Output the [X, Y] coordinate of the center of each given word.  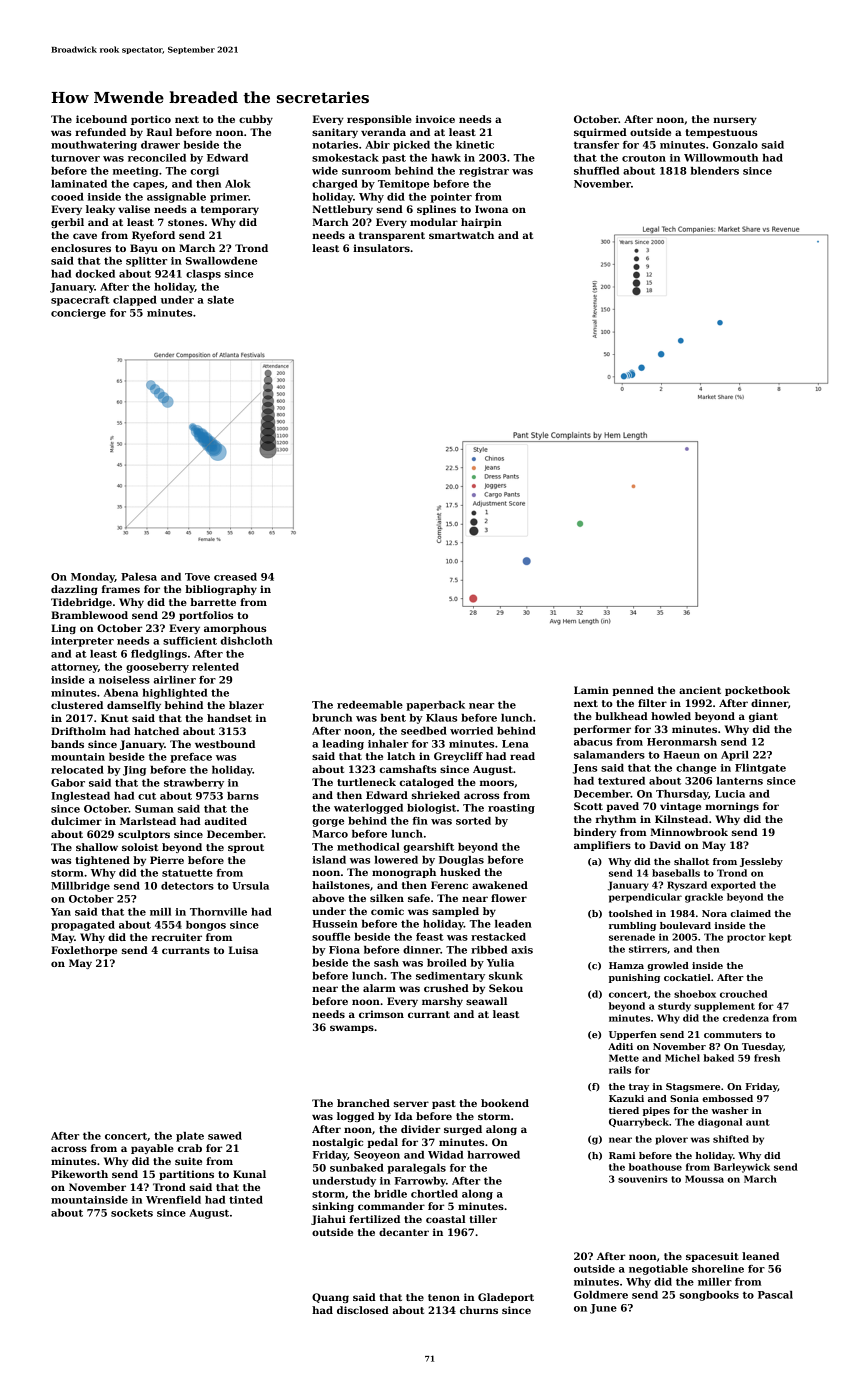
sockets [132, 1213]
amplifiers [602, 846]
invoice [435, 119]
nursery [735, 121]
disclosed [363, 1310]
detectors [187, 886]
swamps [352, 1029]
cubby [256, 120]
